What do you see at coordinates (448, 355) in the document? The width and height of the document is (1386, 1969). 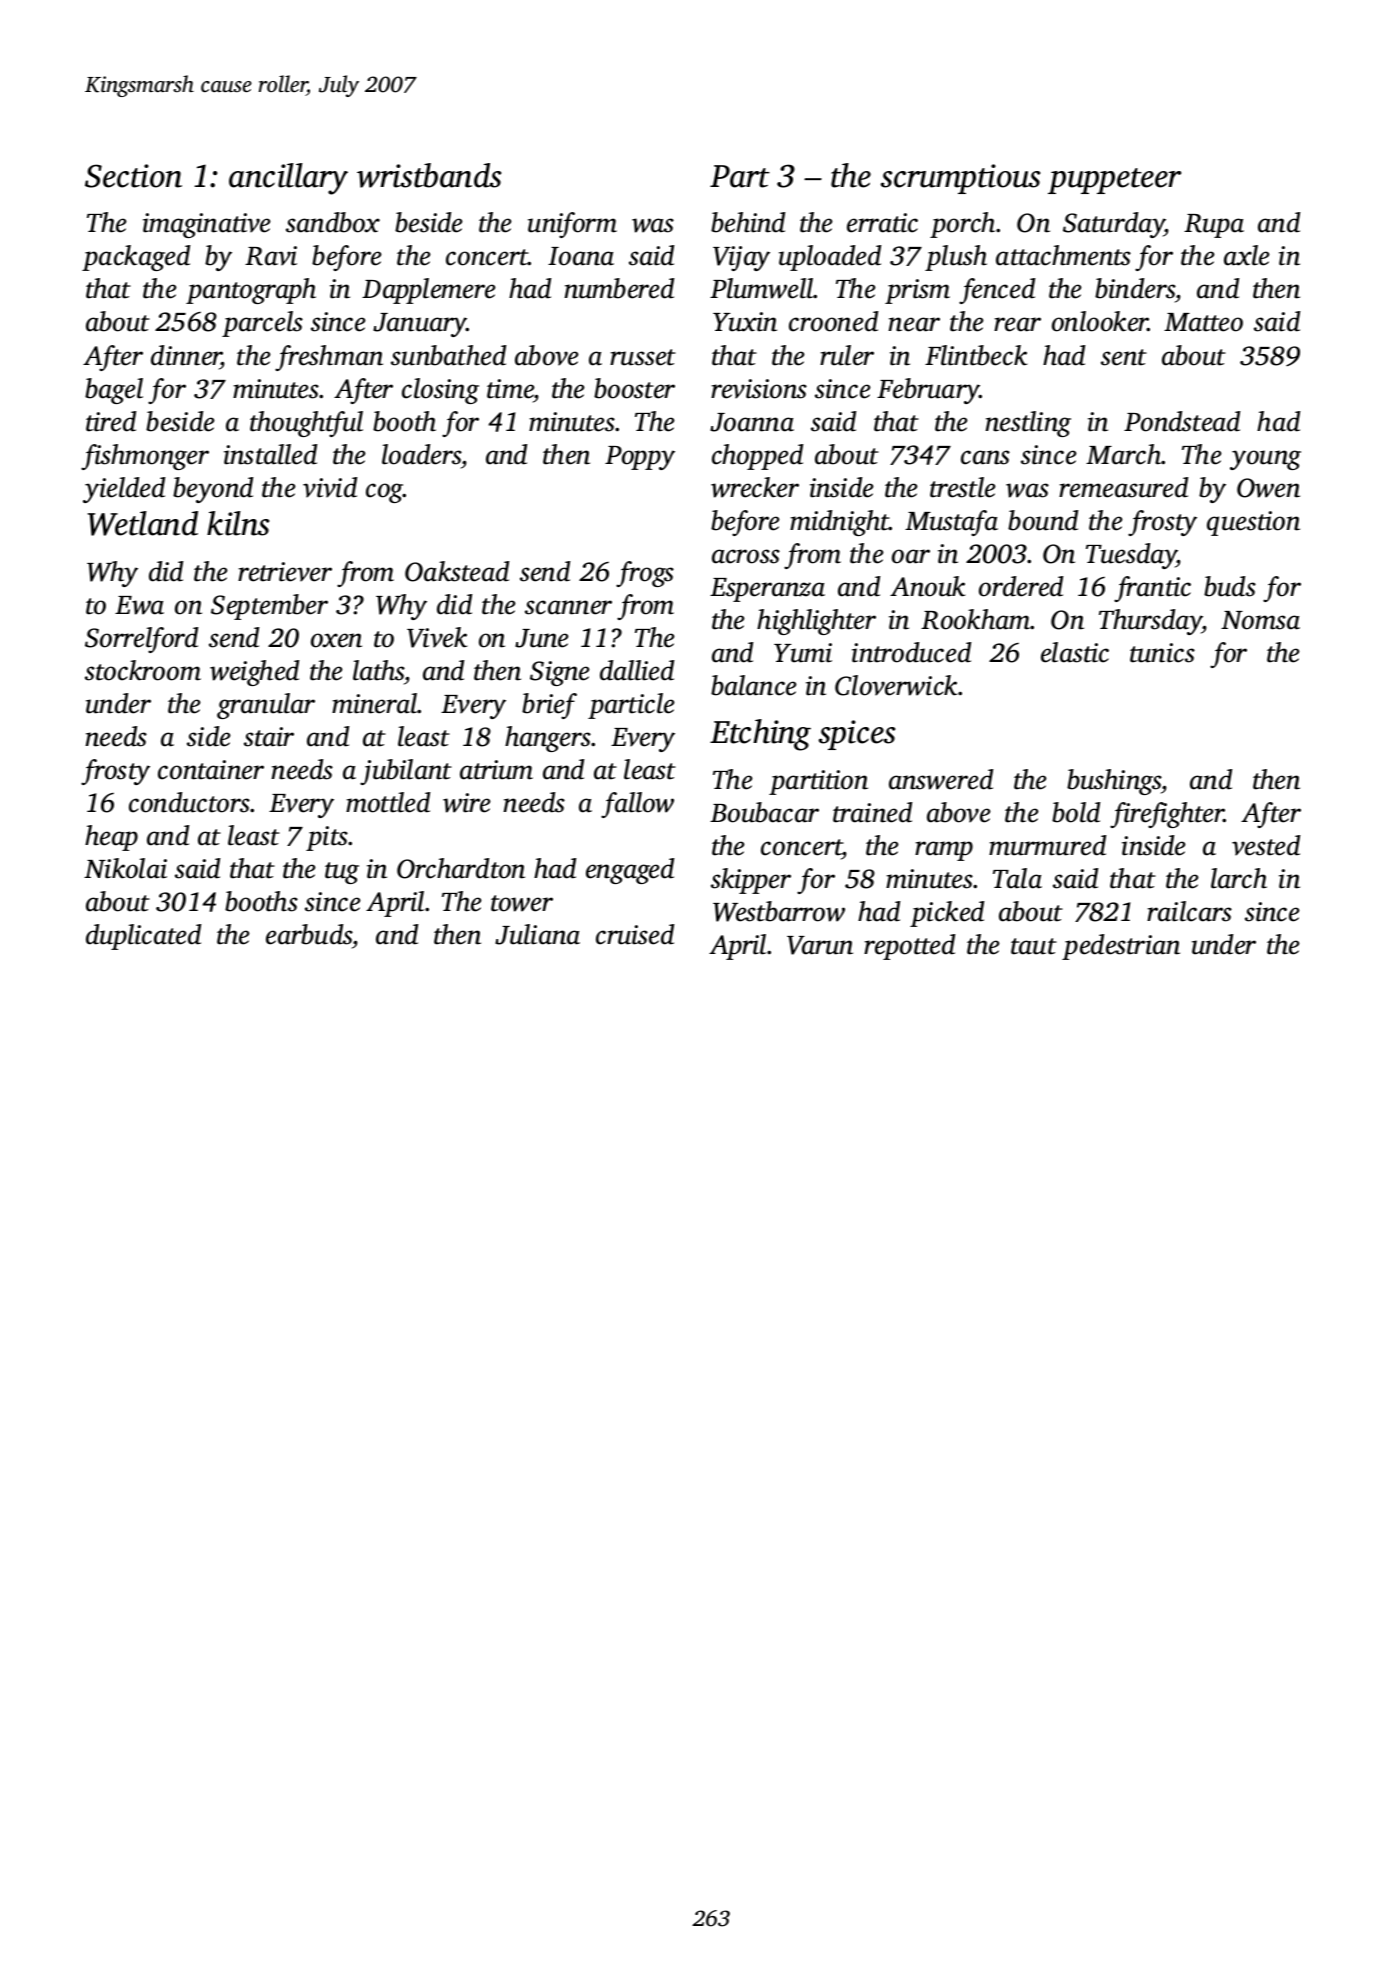 I see `sunbathed` at bounding box center [448, 355].
